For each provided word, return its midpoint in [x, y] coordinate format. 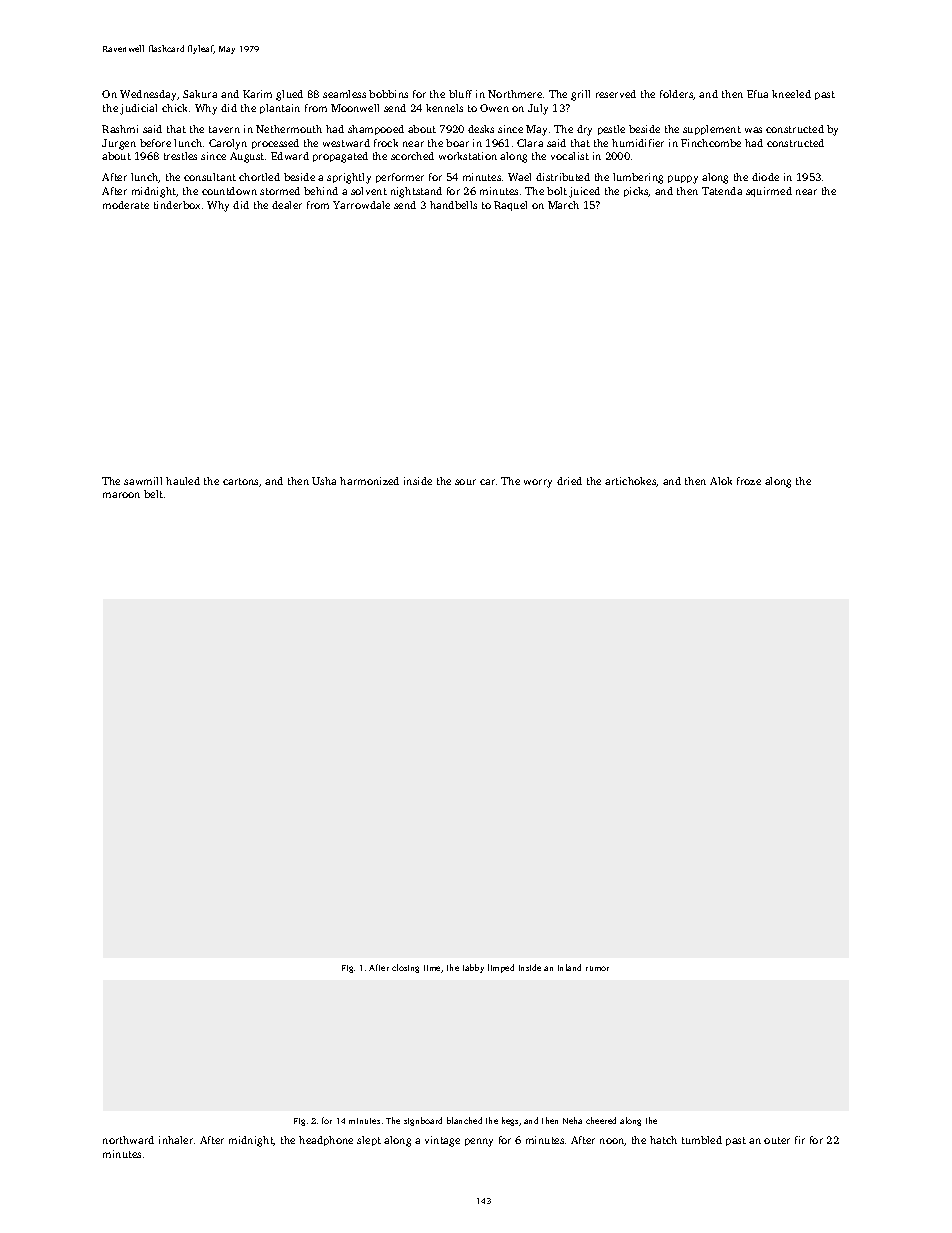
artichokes [631, 482]
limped [501, 968]
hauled [183, 481]
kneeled [791, 94]
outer [777, 1140]
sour [465, 482]
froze [749, 481]
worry [538, 483]
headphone [326, 1141]
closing [405, 968]
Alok [721, 481]
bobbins [388, 94]
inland [569, 967]
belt [153, 494]
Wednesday [149, 95]
